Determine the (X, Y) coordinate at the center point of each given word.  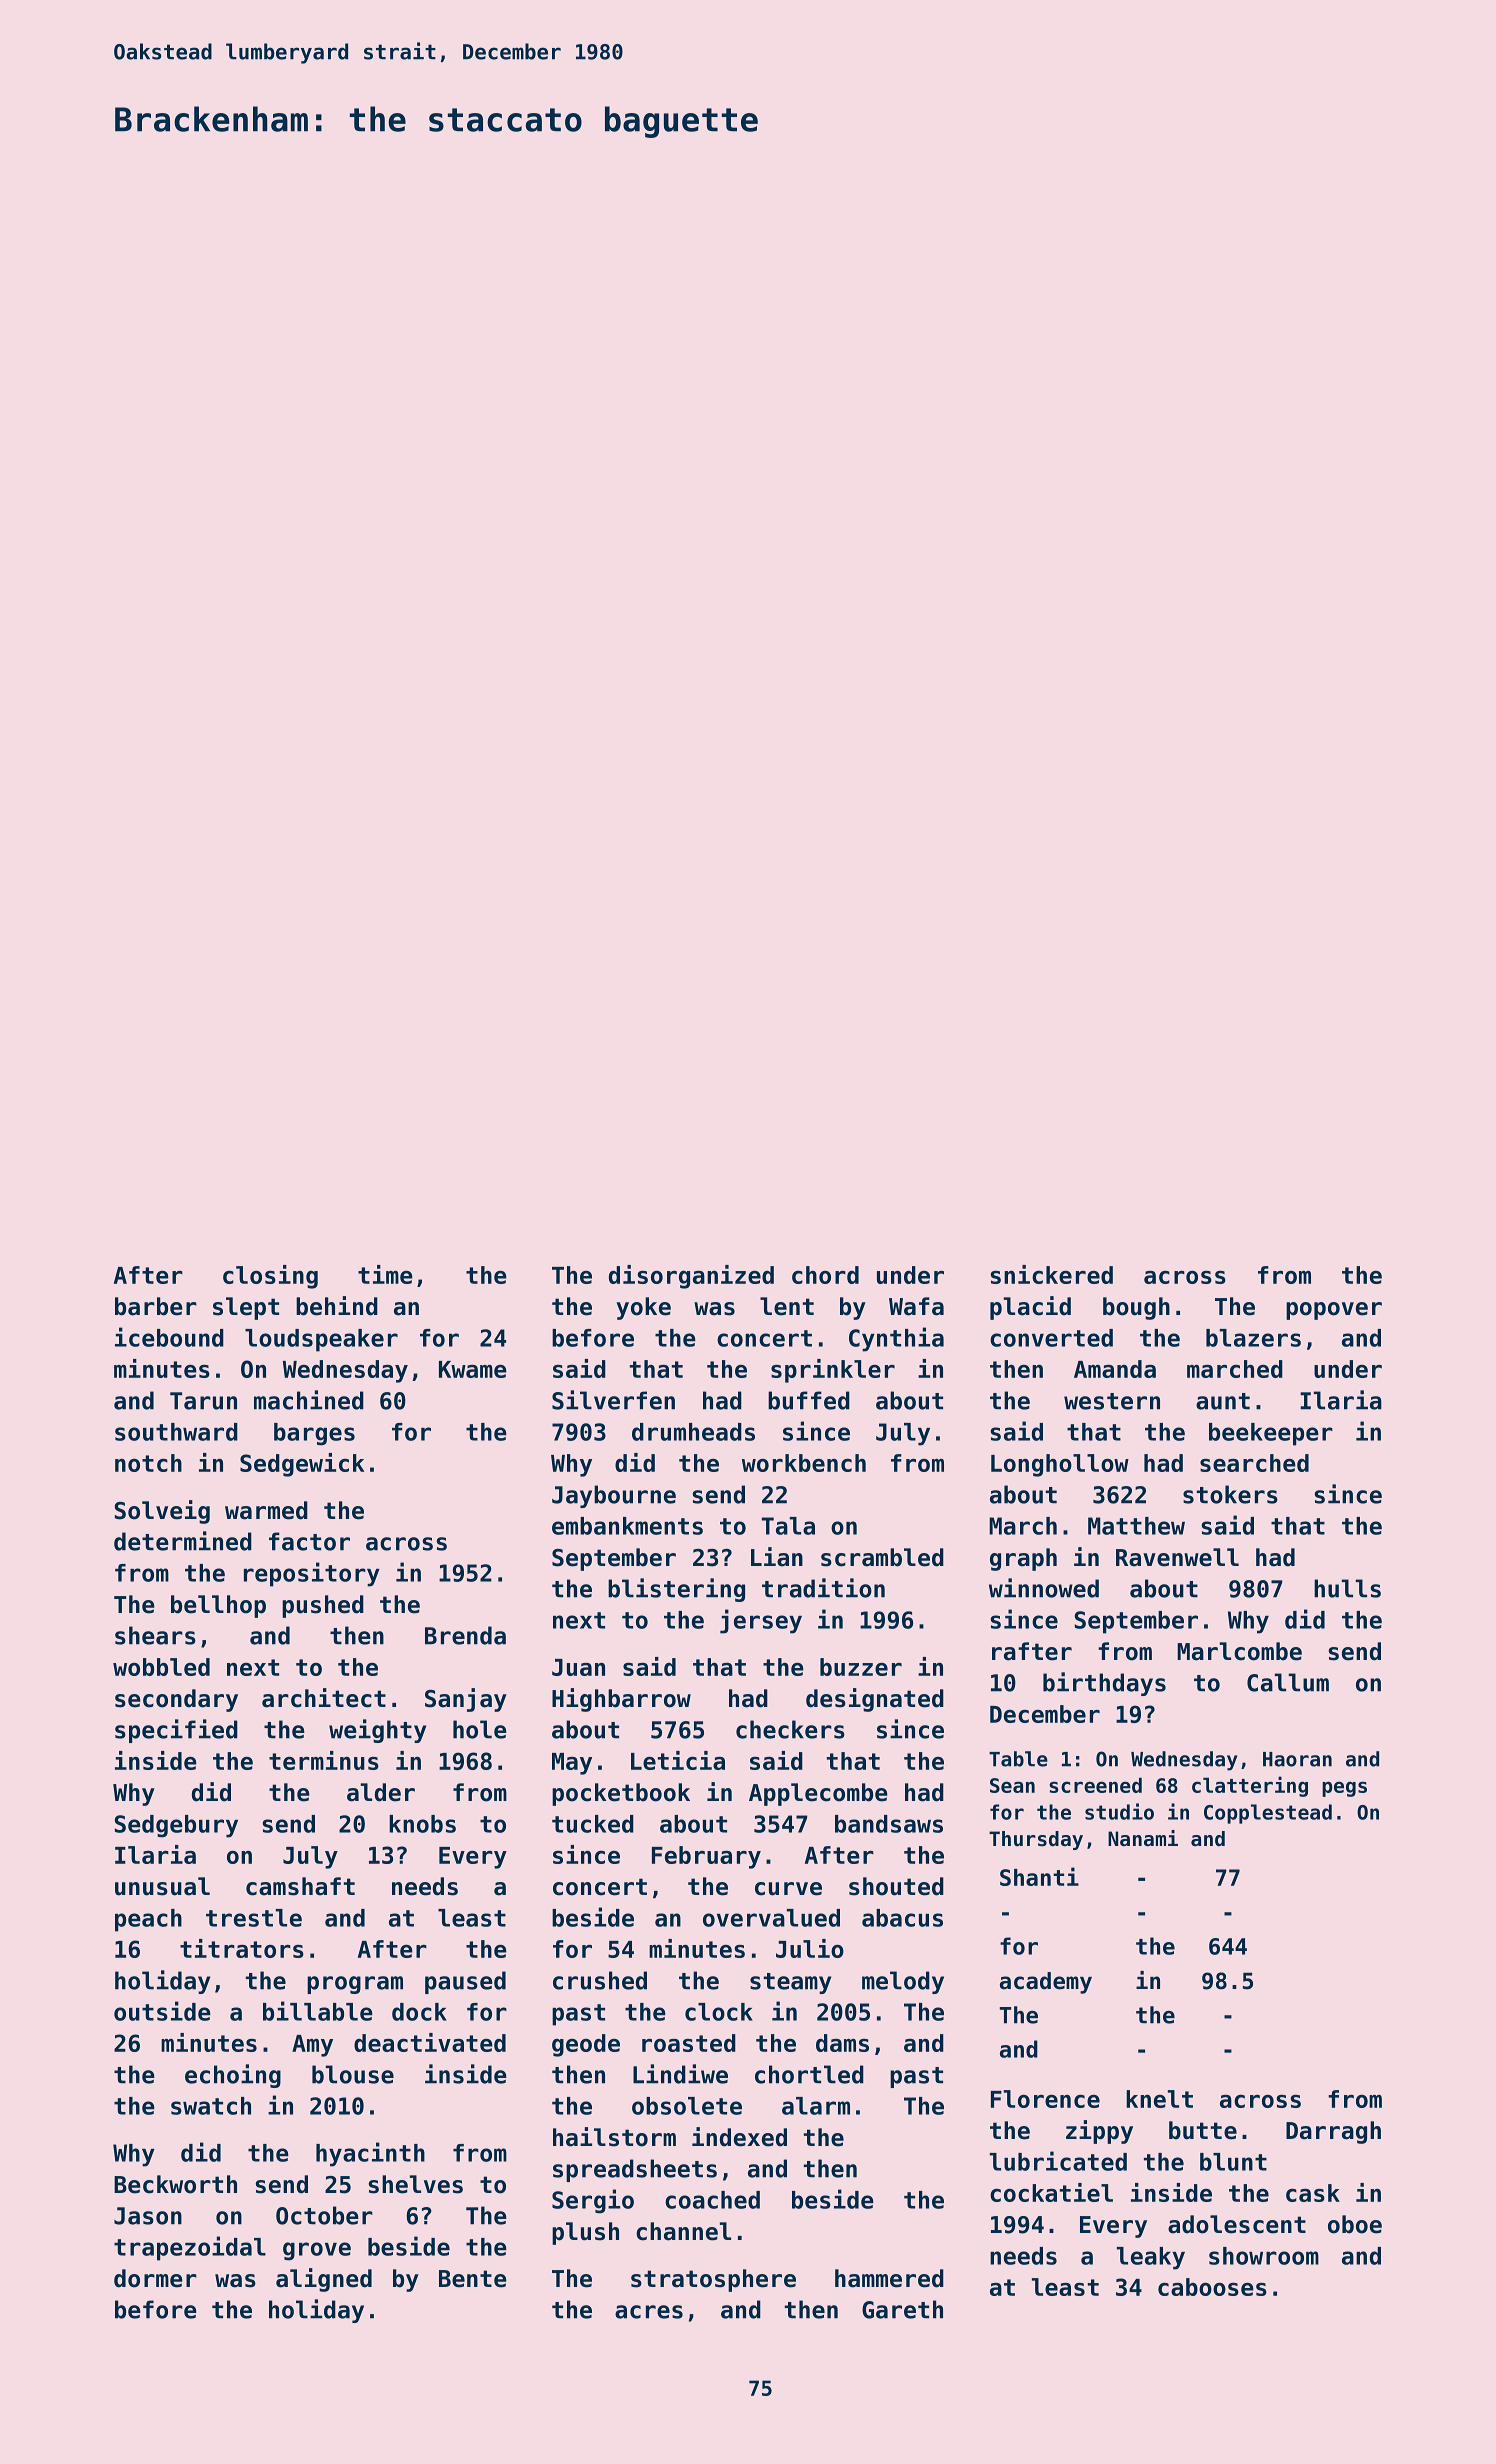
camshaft (300, 1886)
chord (825, 1275)
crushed (600, 1980)
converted (1051, 1338)
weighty (377, 1731)
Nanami (1143, 1838)
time (385, 1274)
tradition (823, 1588)
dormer (155, 2278)
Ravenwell (1177, 1557)
